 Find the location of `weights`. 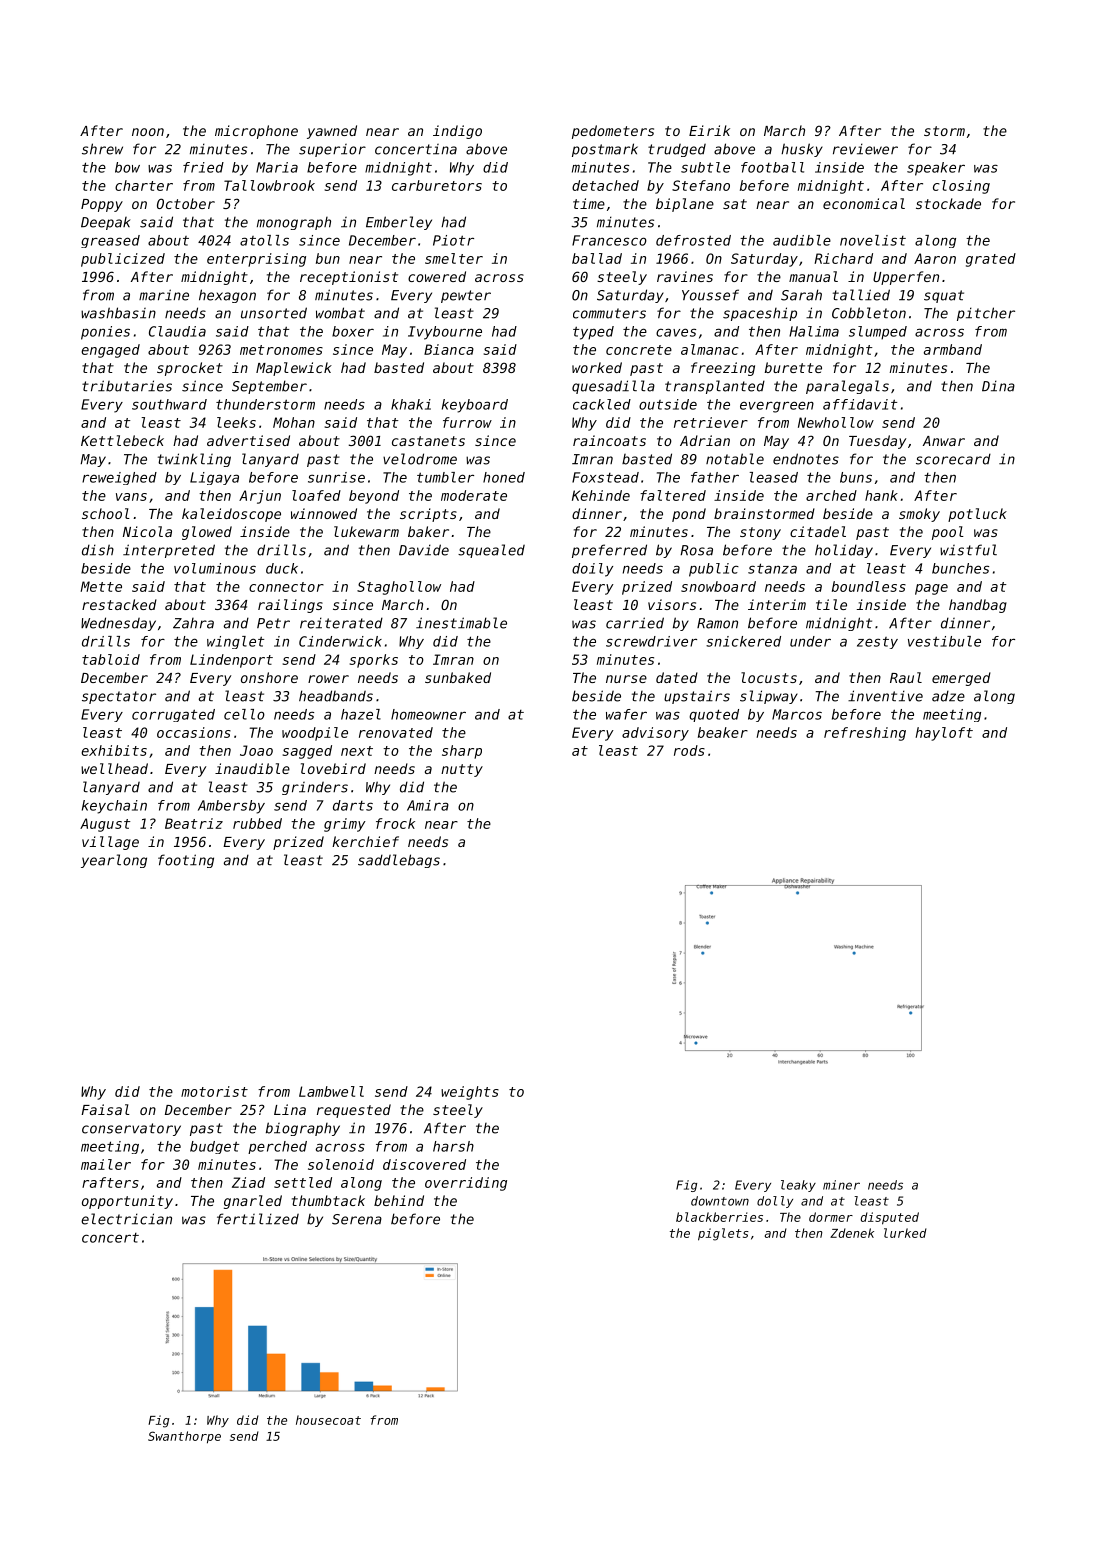

weights is located at coordinates (470, 1093).
